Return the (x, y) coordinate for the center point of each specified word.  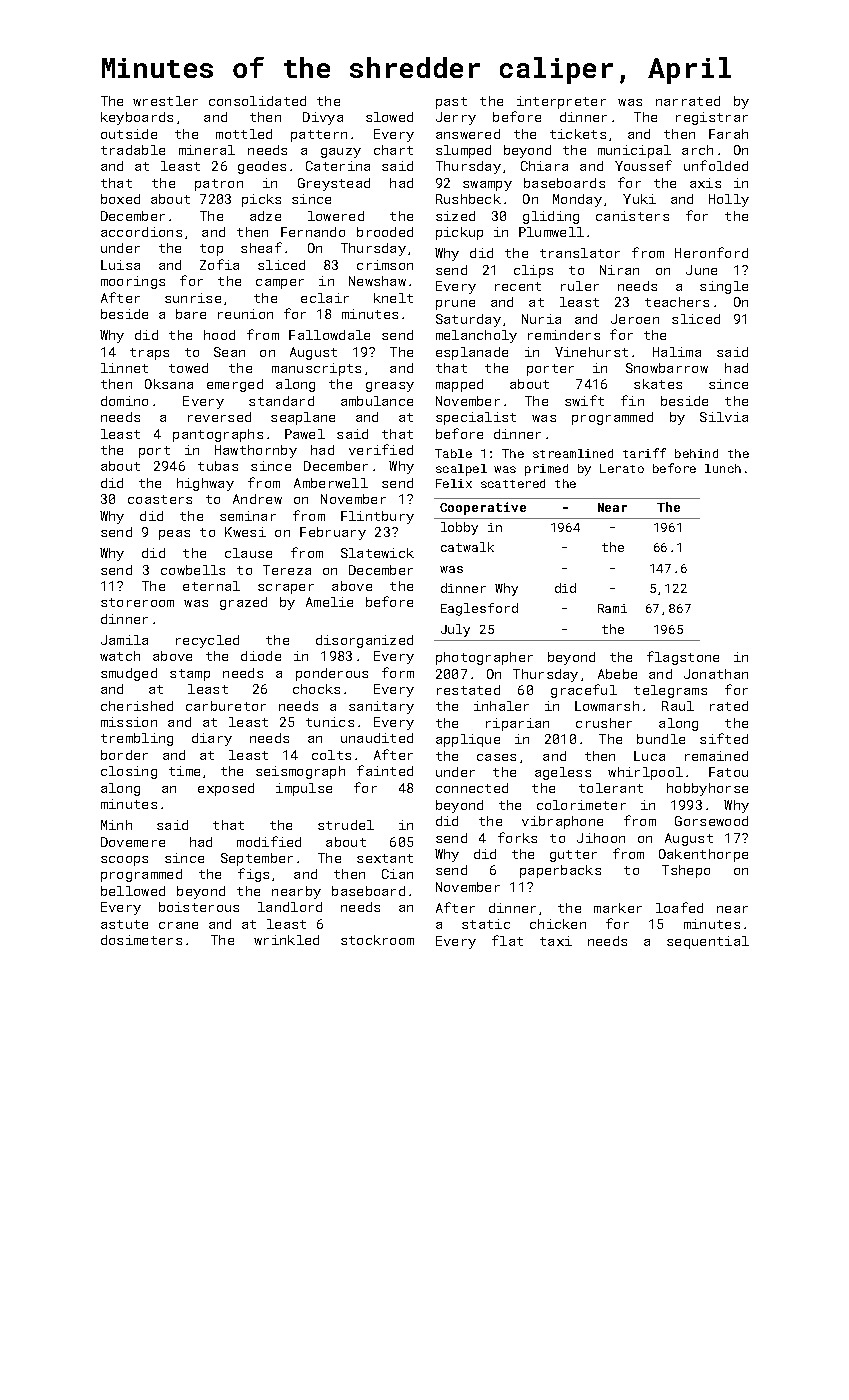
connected (472, 788)
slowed (389, 117)
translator (580, 253)
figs (253, 875)
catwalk (467, 547)
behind (696, 453)
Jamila (124, 640)
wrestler (165, 101)
